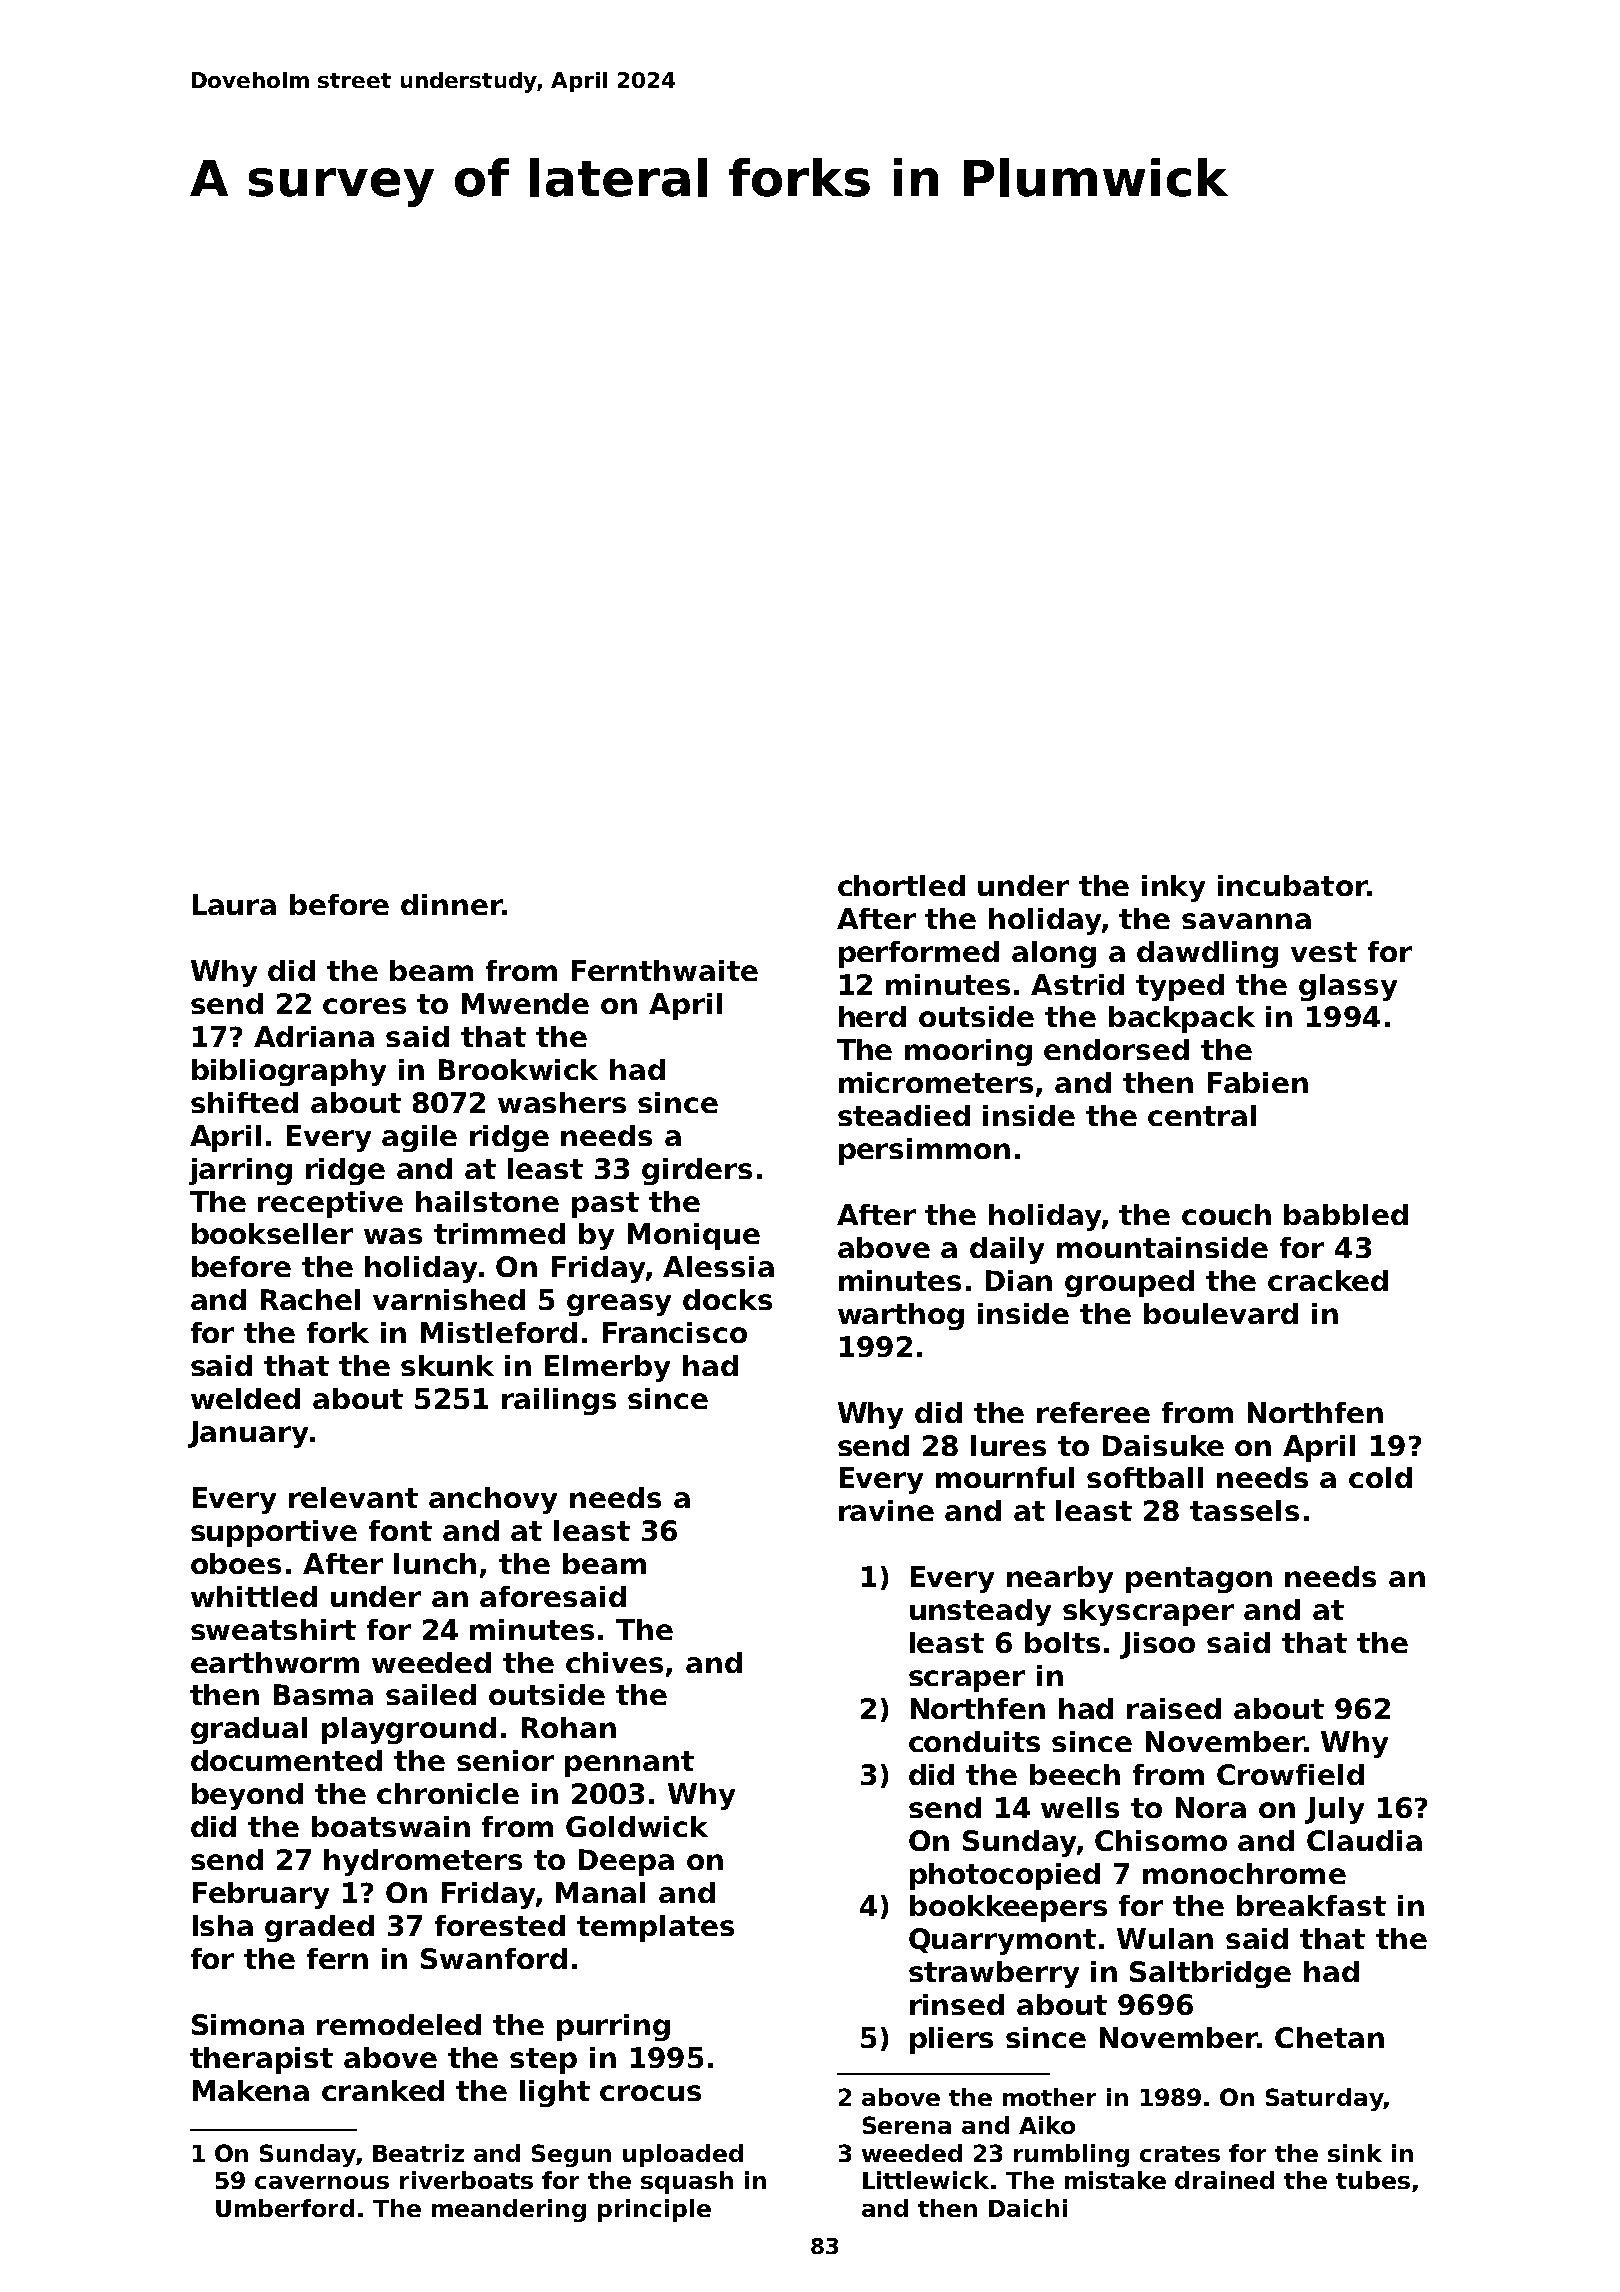 The height and width of the screenshot is (2292, 1620). What do you see at coordinates (1145, 1477) in the screenshot?
I see `softball` at bounding box center [1145, 1477].
